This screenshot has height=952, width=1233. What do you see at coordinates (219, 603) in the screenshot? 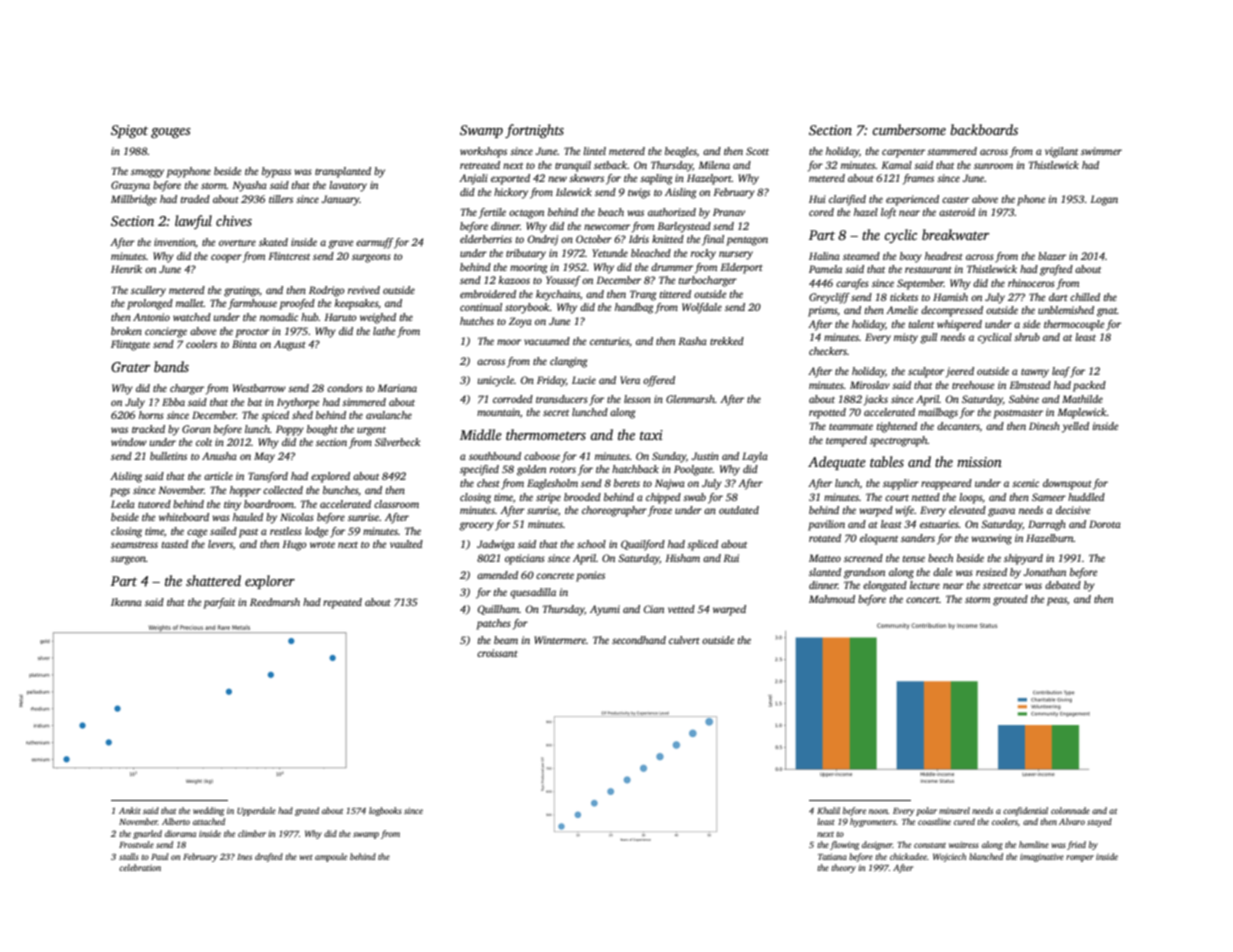
I see `parfait` at bounding box center [219, 603].
